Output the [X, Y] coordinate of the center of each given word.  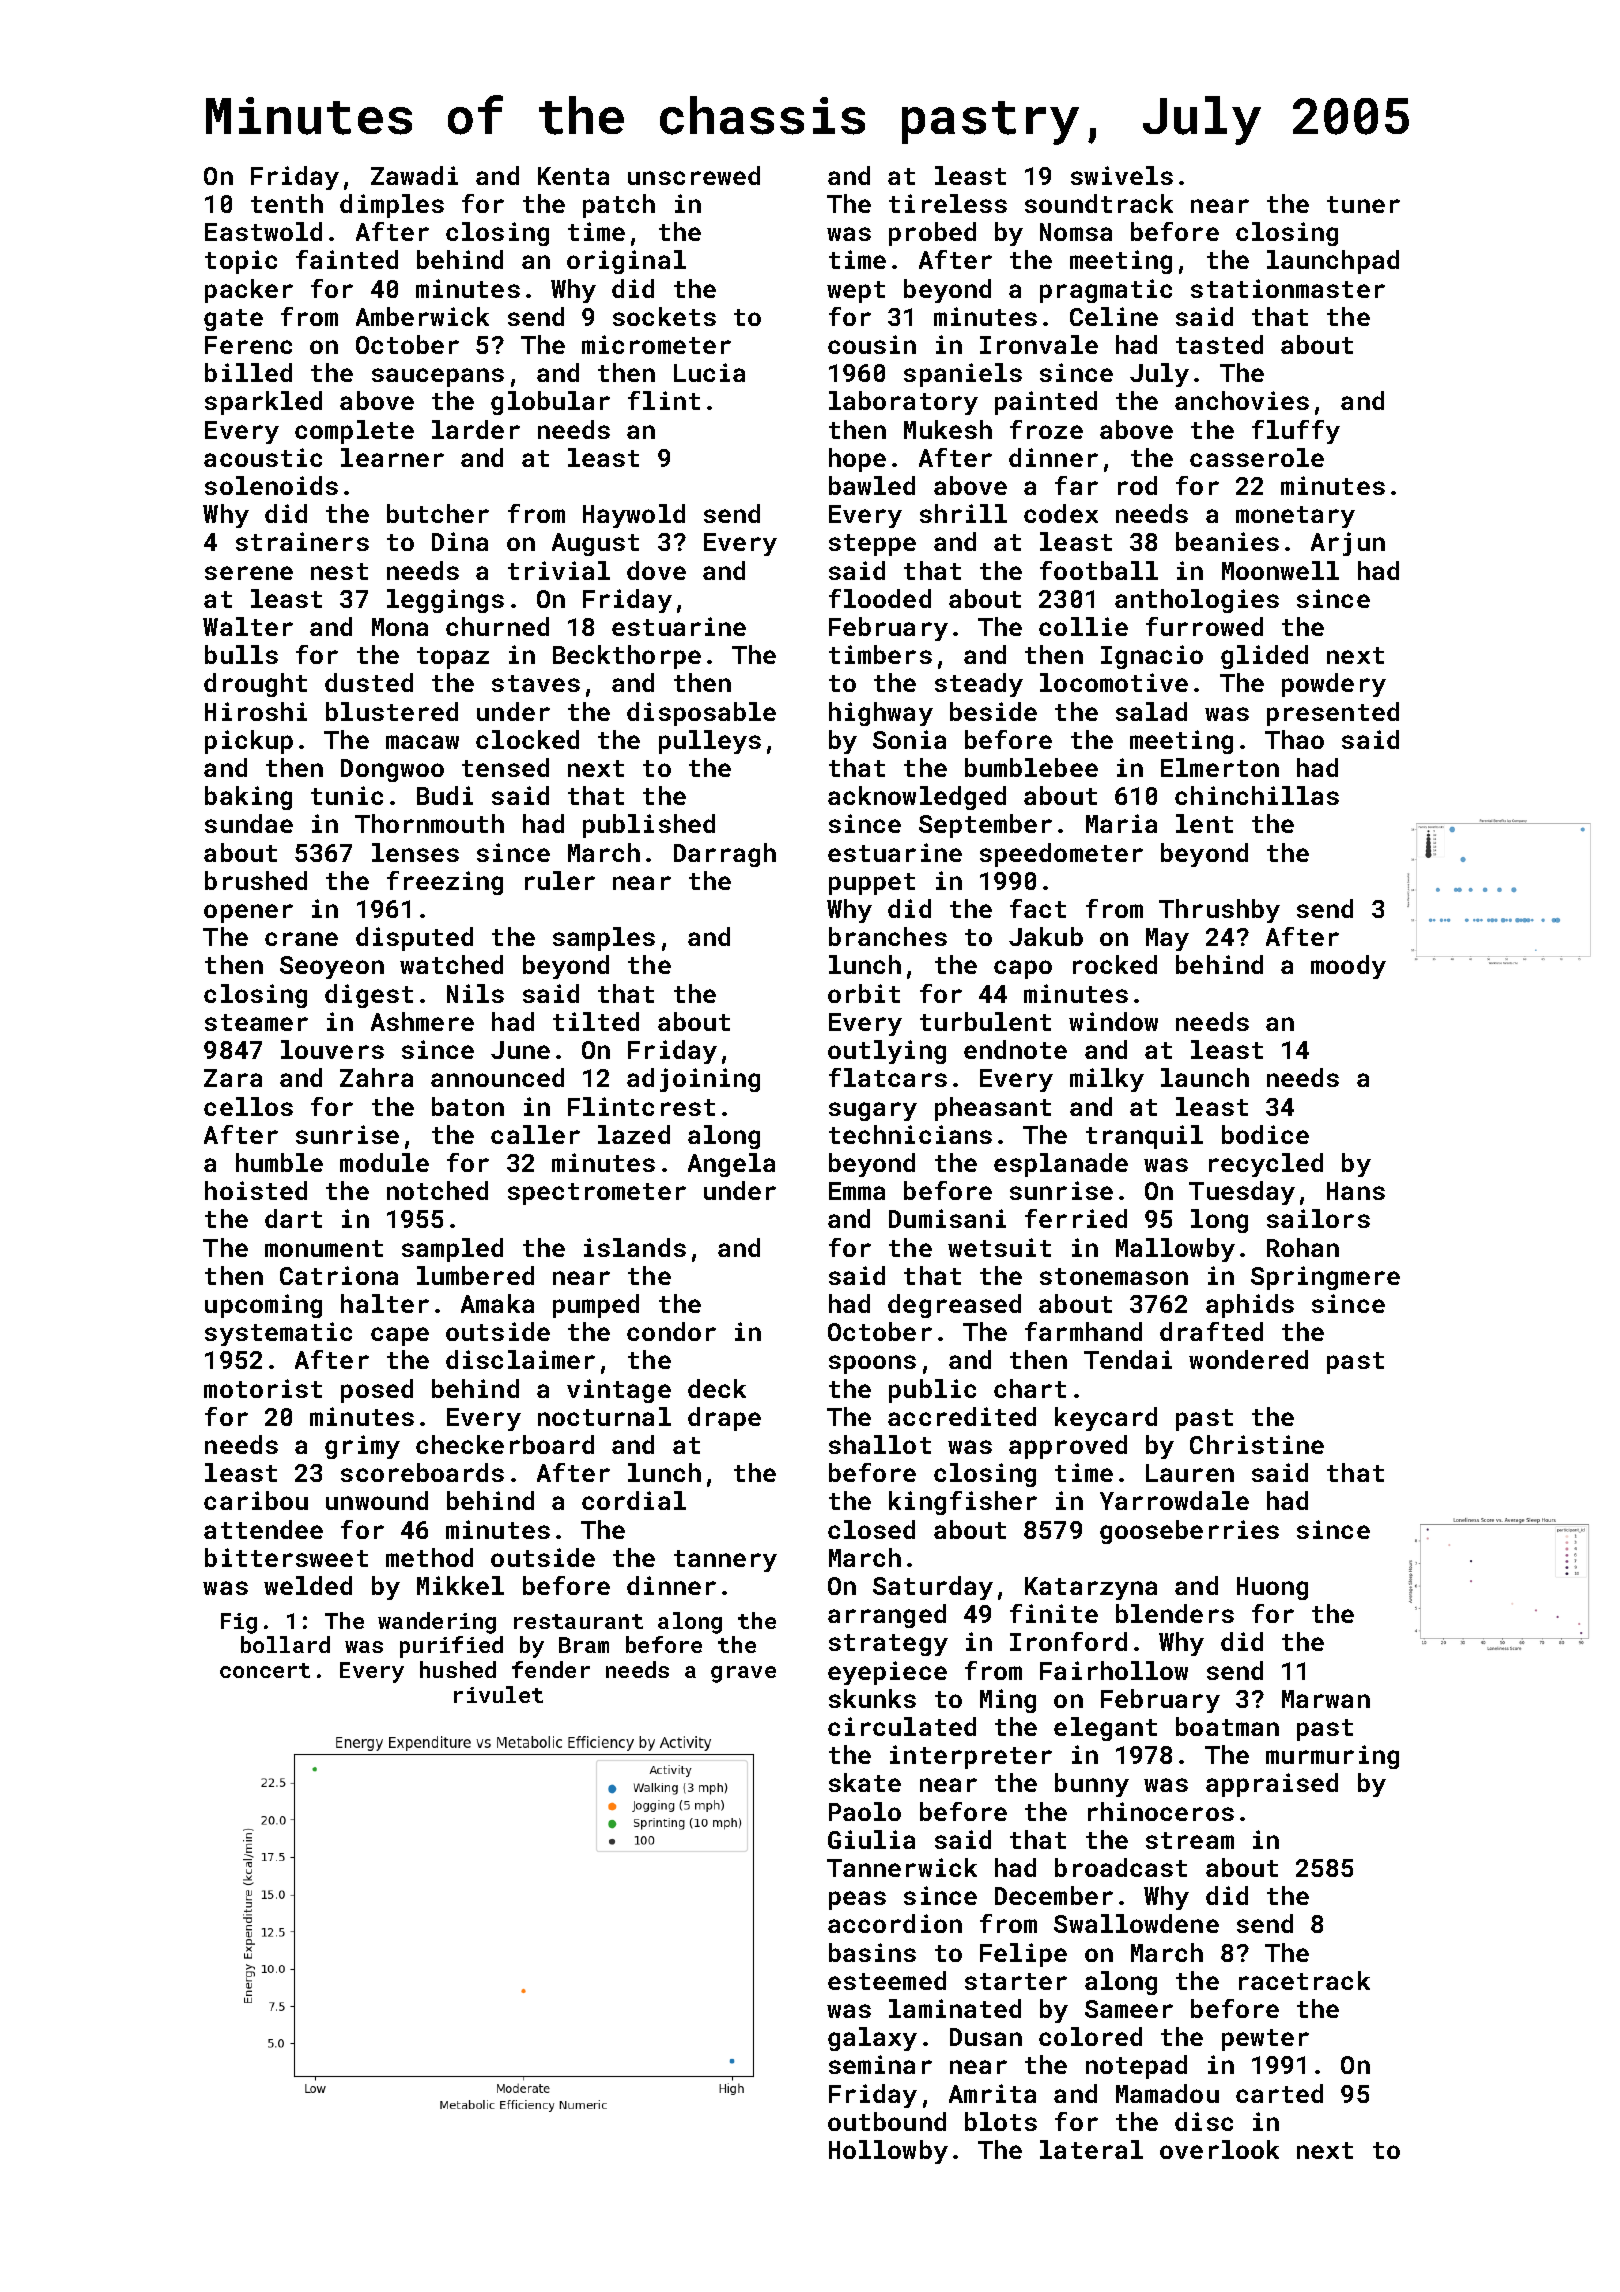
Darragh [725, 855]
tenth [287, 203]
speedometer [1061, 855]
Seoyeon [332, 967]
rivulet [498, 1694]
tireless [948, 203]
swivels [1122, 175]
